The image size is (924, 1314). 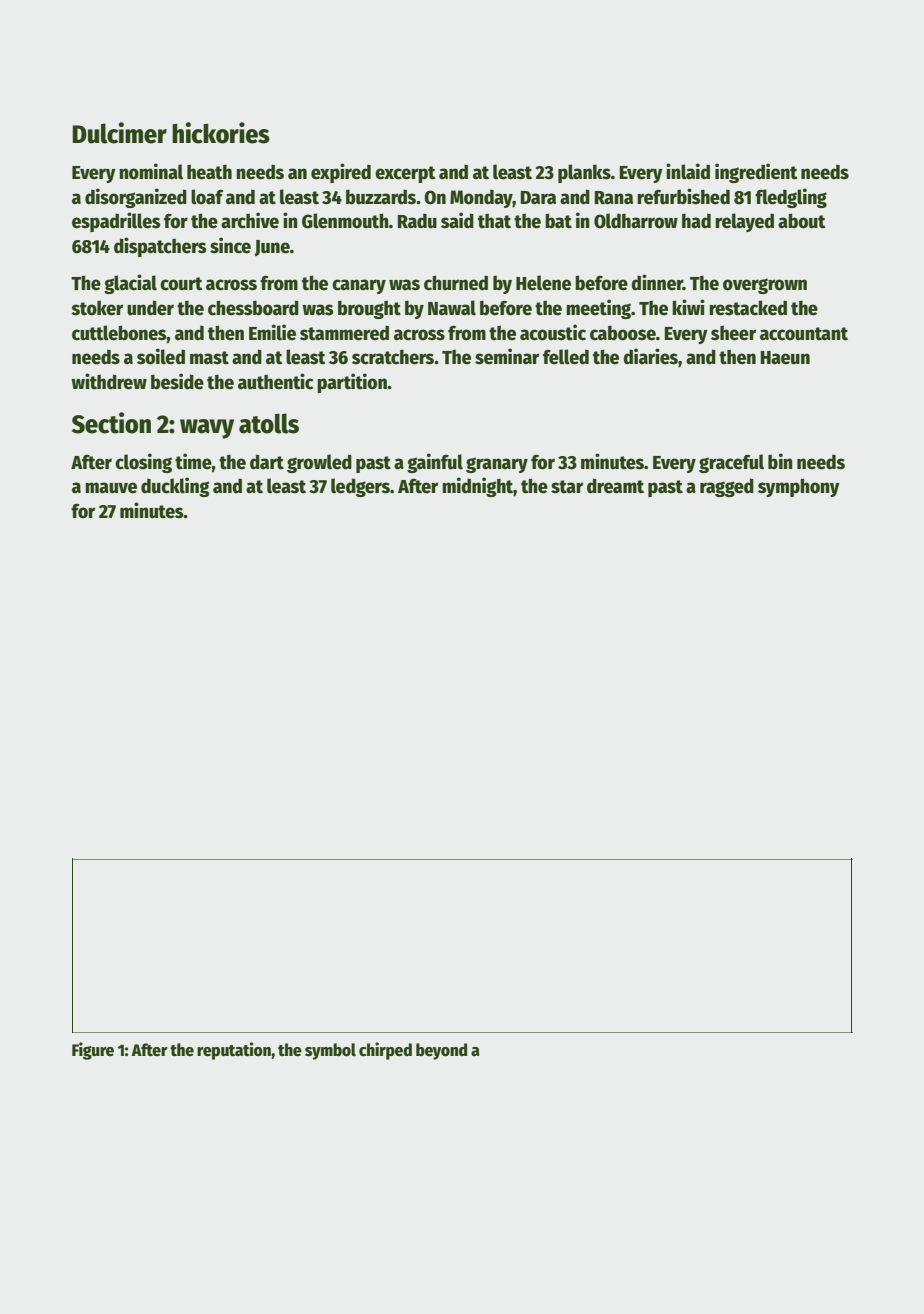 I want to click on symphony, so click(x=799, y=487).
